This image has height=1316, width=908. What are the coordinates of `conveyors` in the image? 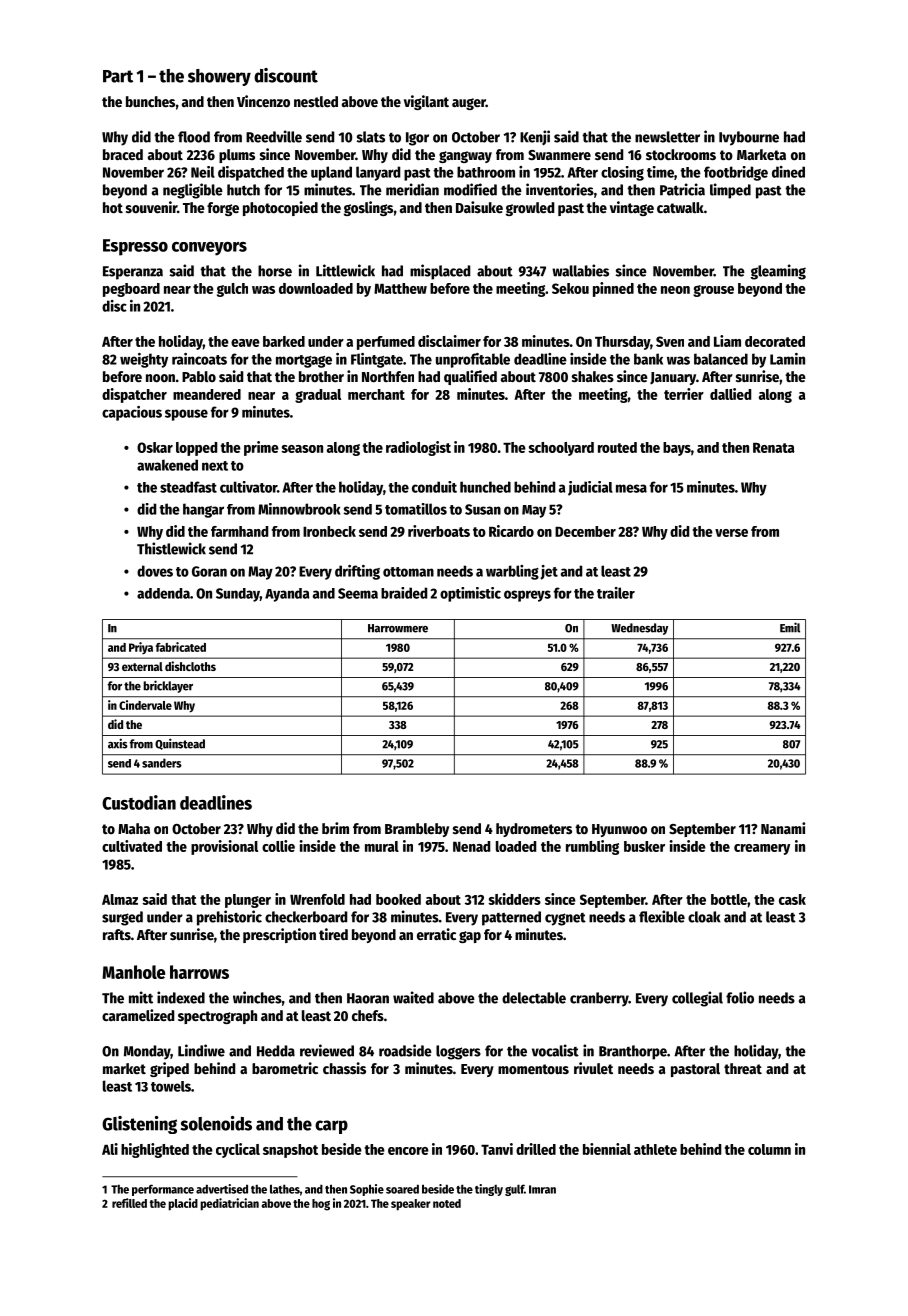 It's located at (209, 249).
